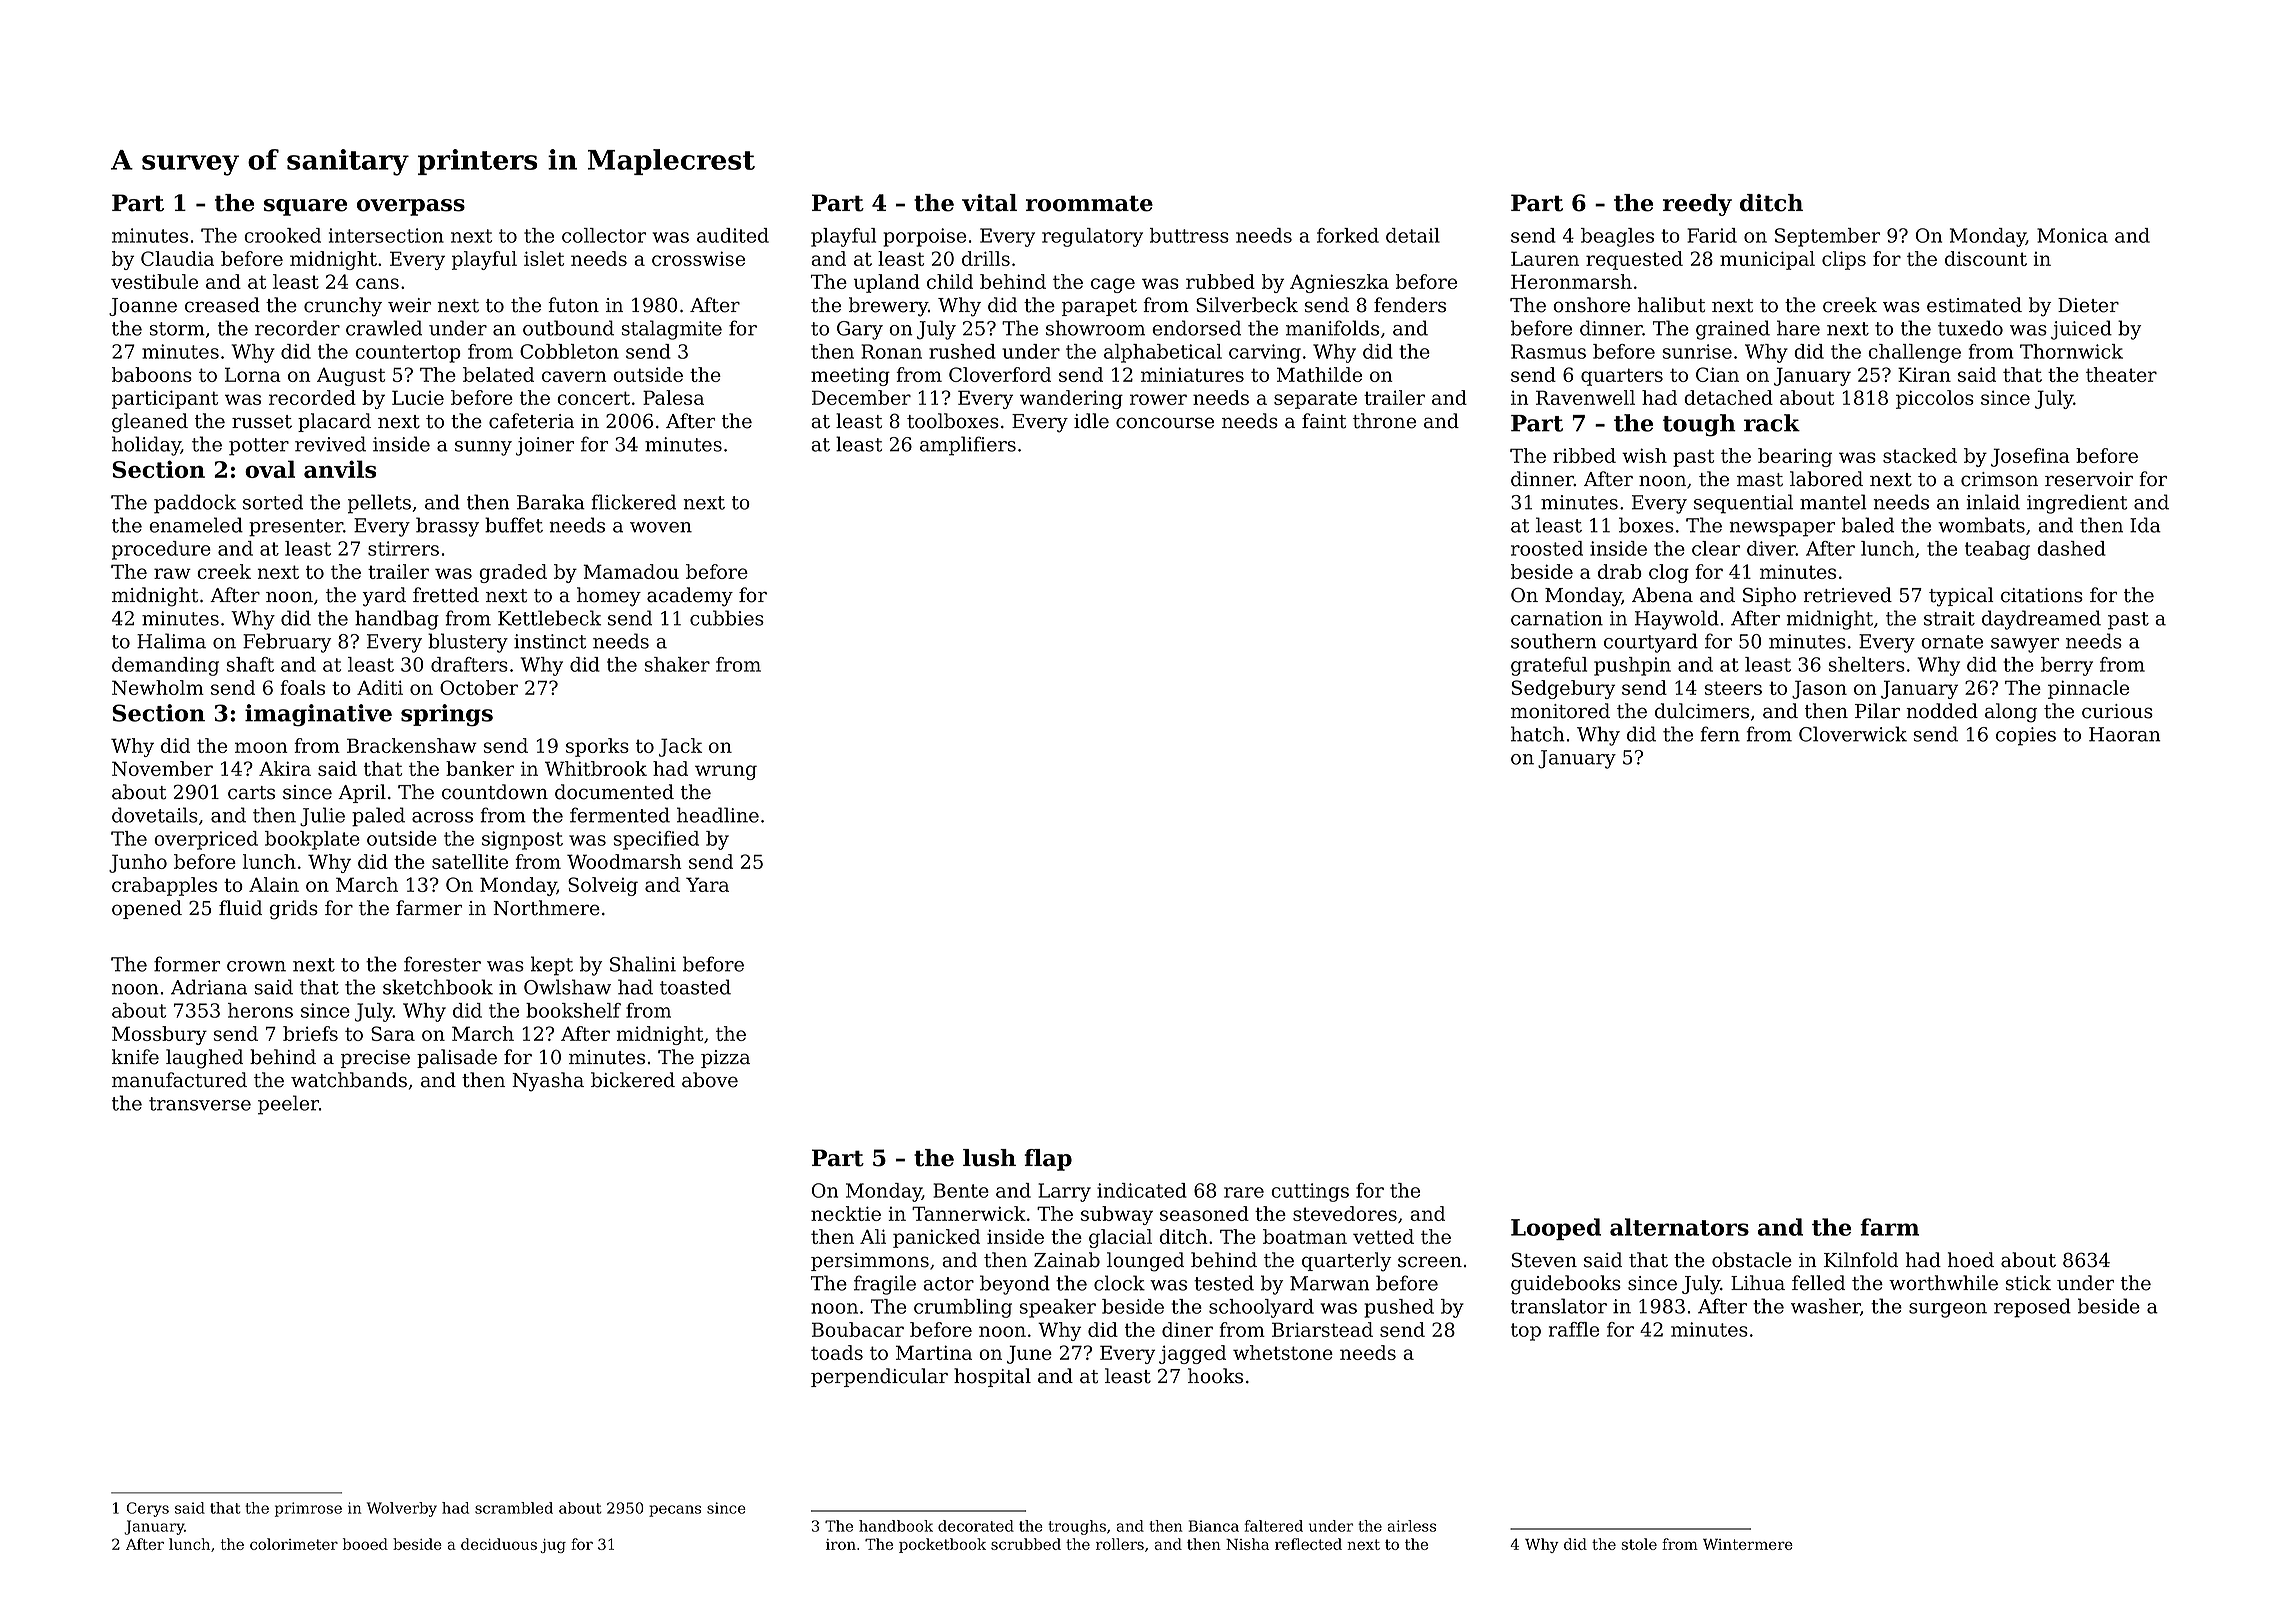 The width and height of the screenshot is (2282, 1614). What do you see at coordinates (1549, 666) in the screenshot?
I see `grateful` at bounding box center [1549, 666].
